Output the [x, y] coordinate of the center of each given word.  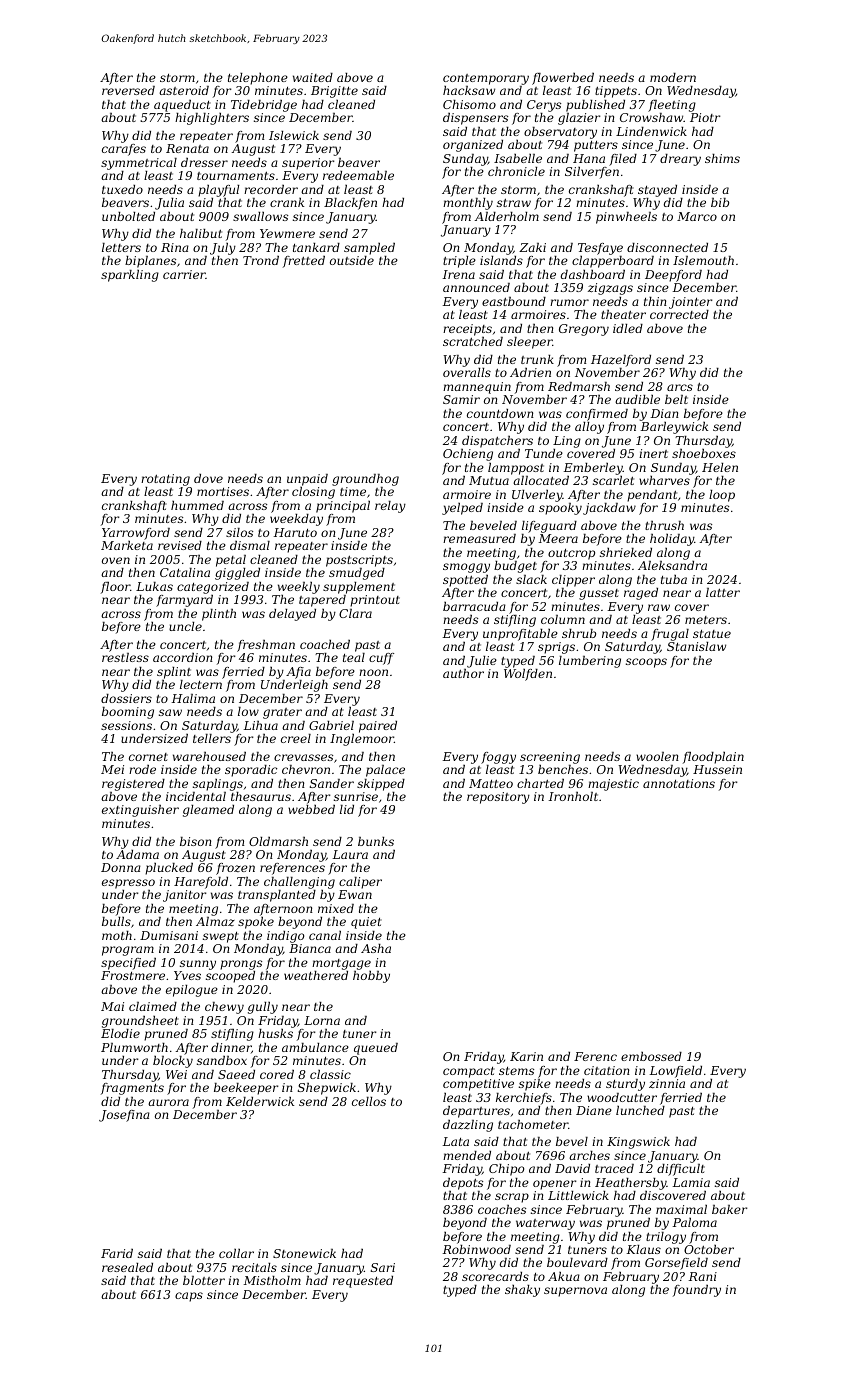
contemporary [486, 79]
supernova [575, 1292]
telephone [258, 79]
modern [673, 77]
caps [189, 1297]
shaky [522, 1291]
